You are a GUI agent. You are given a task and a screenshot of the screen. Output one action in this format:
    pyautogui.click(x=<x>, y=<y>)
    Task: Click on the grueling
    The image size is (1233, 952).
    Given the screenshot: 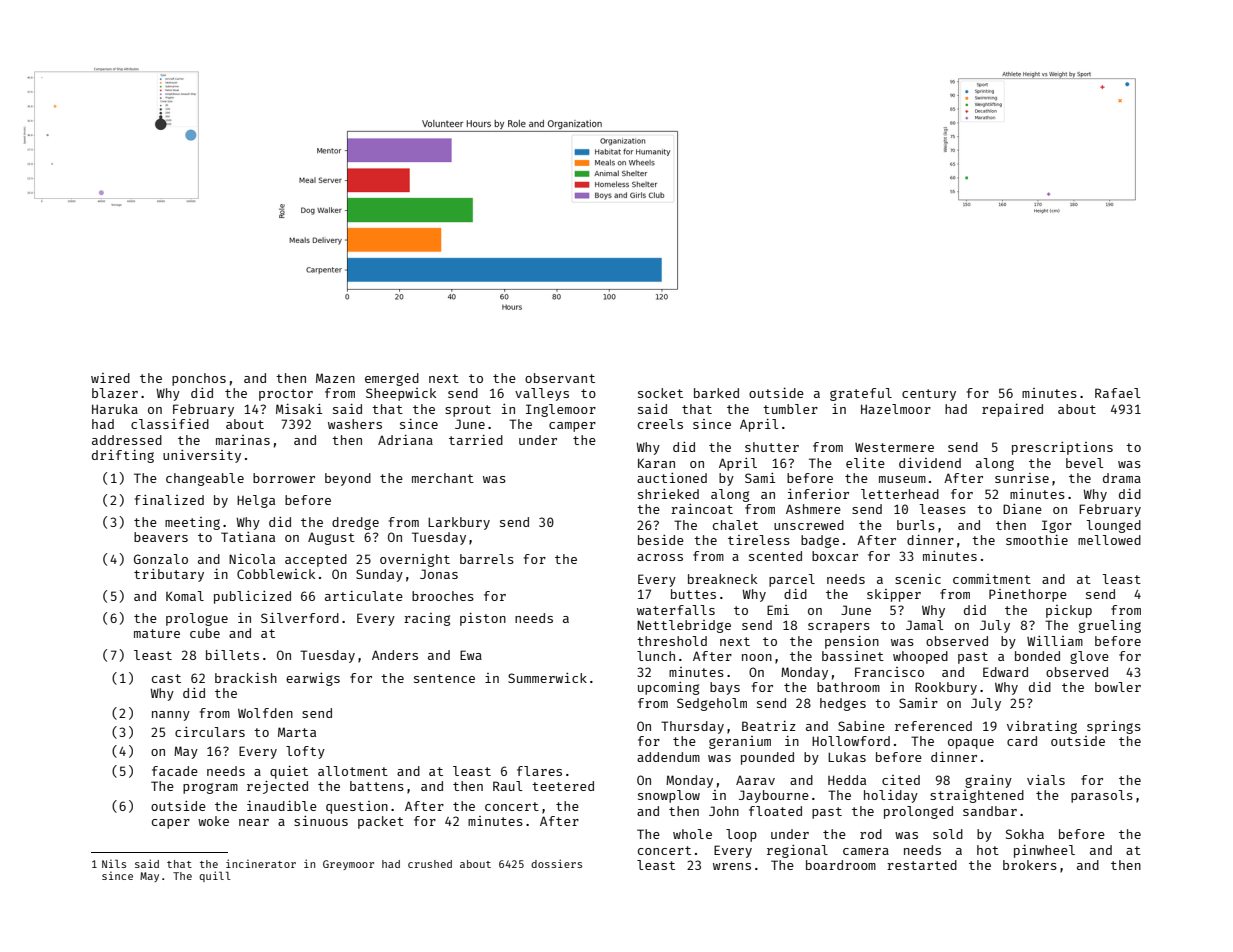 What is the action you would take?
    pyautogui.click(x=1110, y=626)
